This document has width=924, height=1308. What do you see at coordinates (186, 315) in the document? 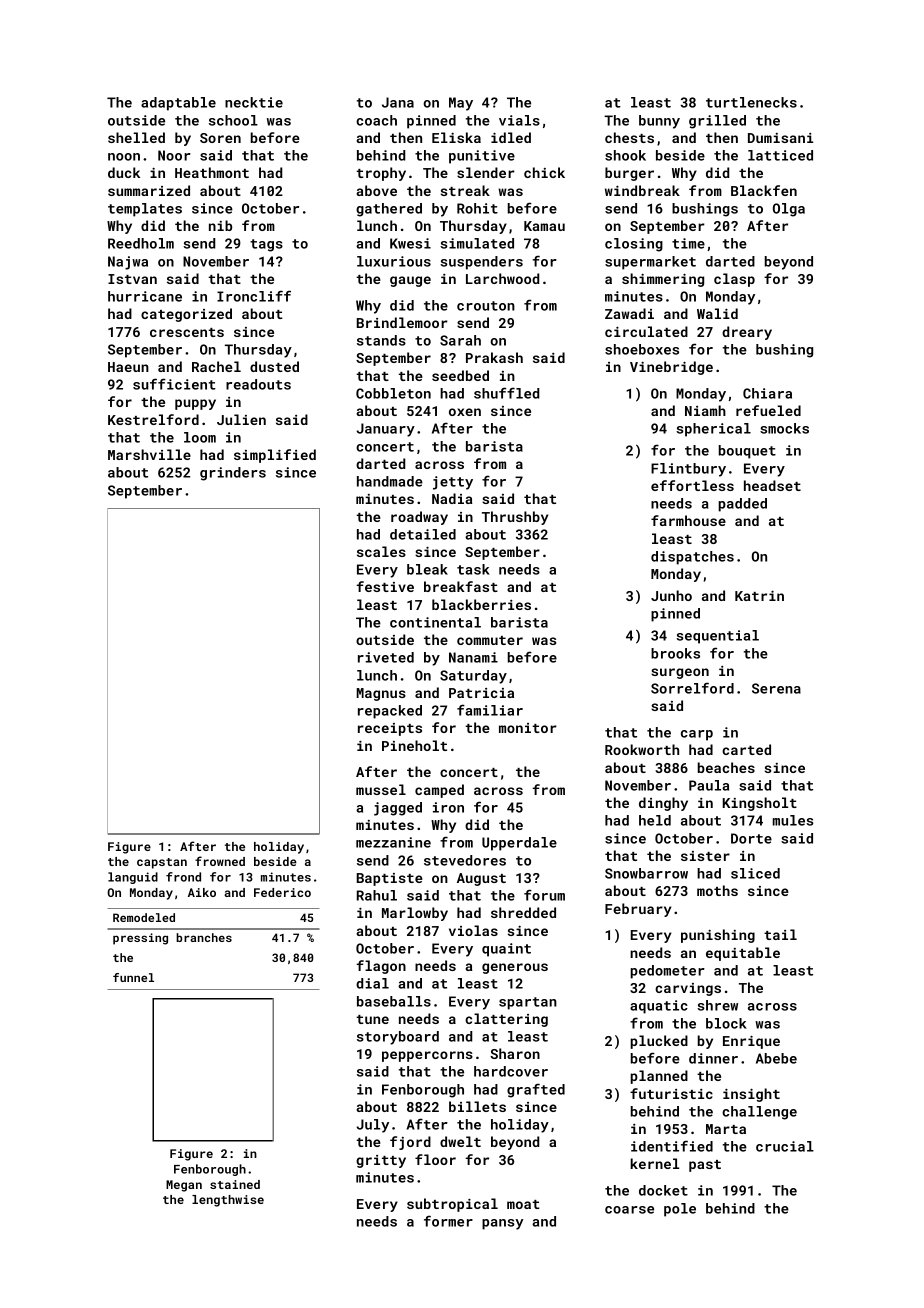
I see `categorized` at bounding box center [186, 315].
